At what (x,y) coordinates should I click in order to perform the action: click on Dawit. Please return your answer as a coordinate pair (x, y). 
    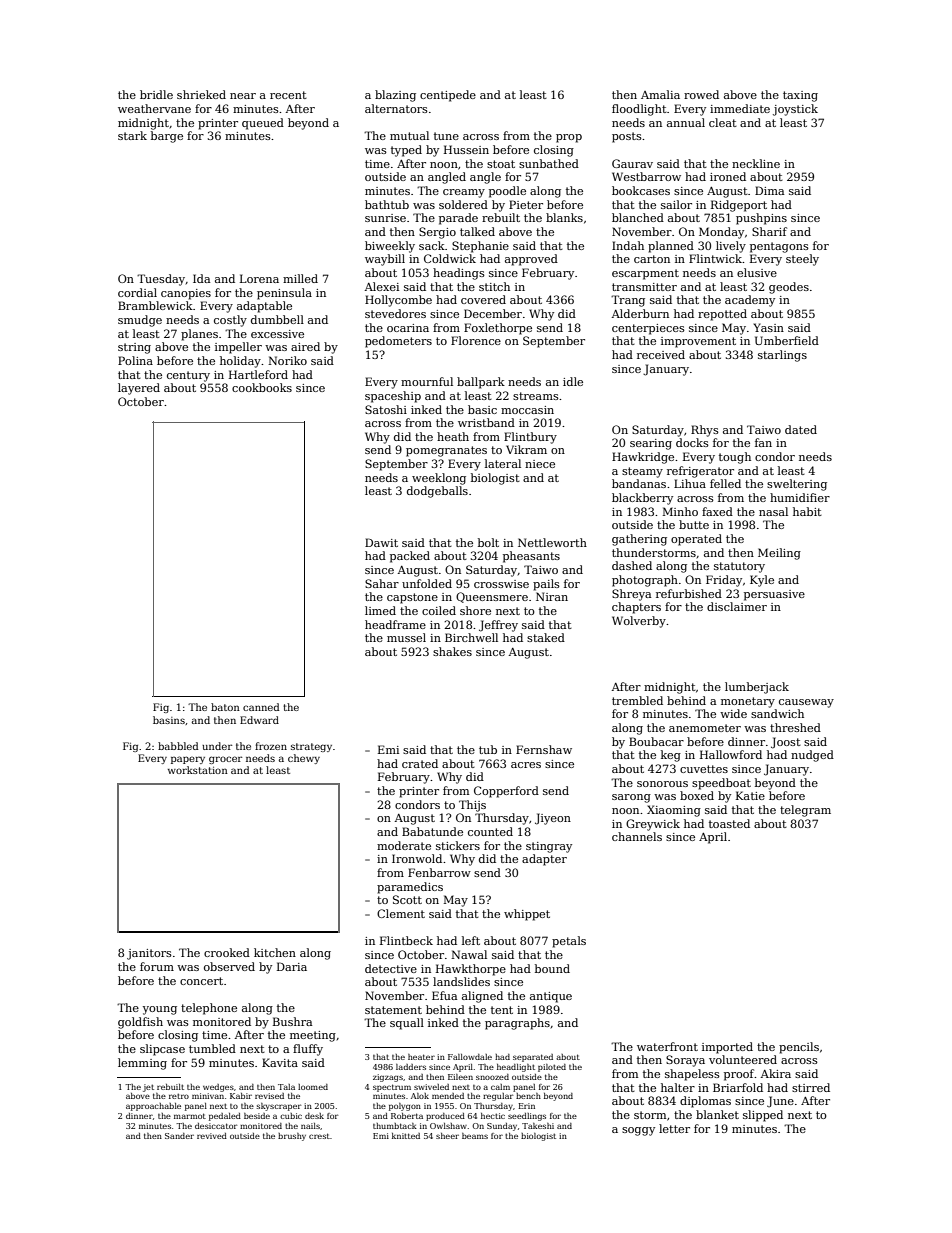
    Looking at the image, I should click on (381, 542).
